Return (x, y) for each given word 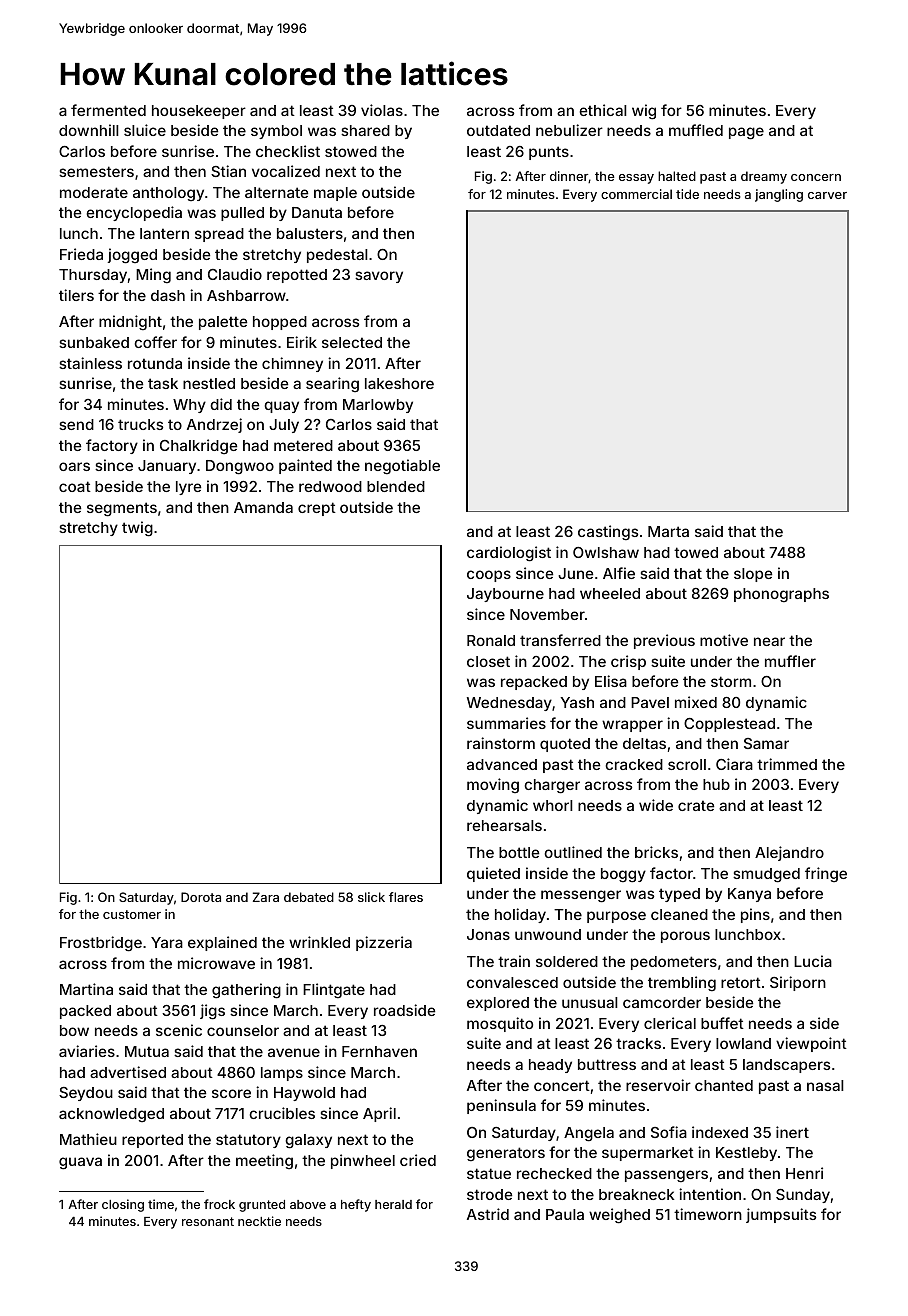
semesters (96, 171)
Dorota (201, 897)
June (575, 573)
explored (498, 1004)
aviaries (87, 1051)
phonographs (781, 595)
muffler (790, 661)
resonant (208, 1221)
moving (493, 786)
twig (137, 529)
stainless (90, 363)
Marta (668, 531)
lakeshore (399, 383)
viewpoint (811, 1044)
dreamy (764, 177)
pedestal (337, 256)
